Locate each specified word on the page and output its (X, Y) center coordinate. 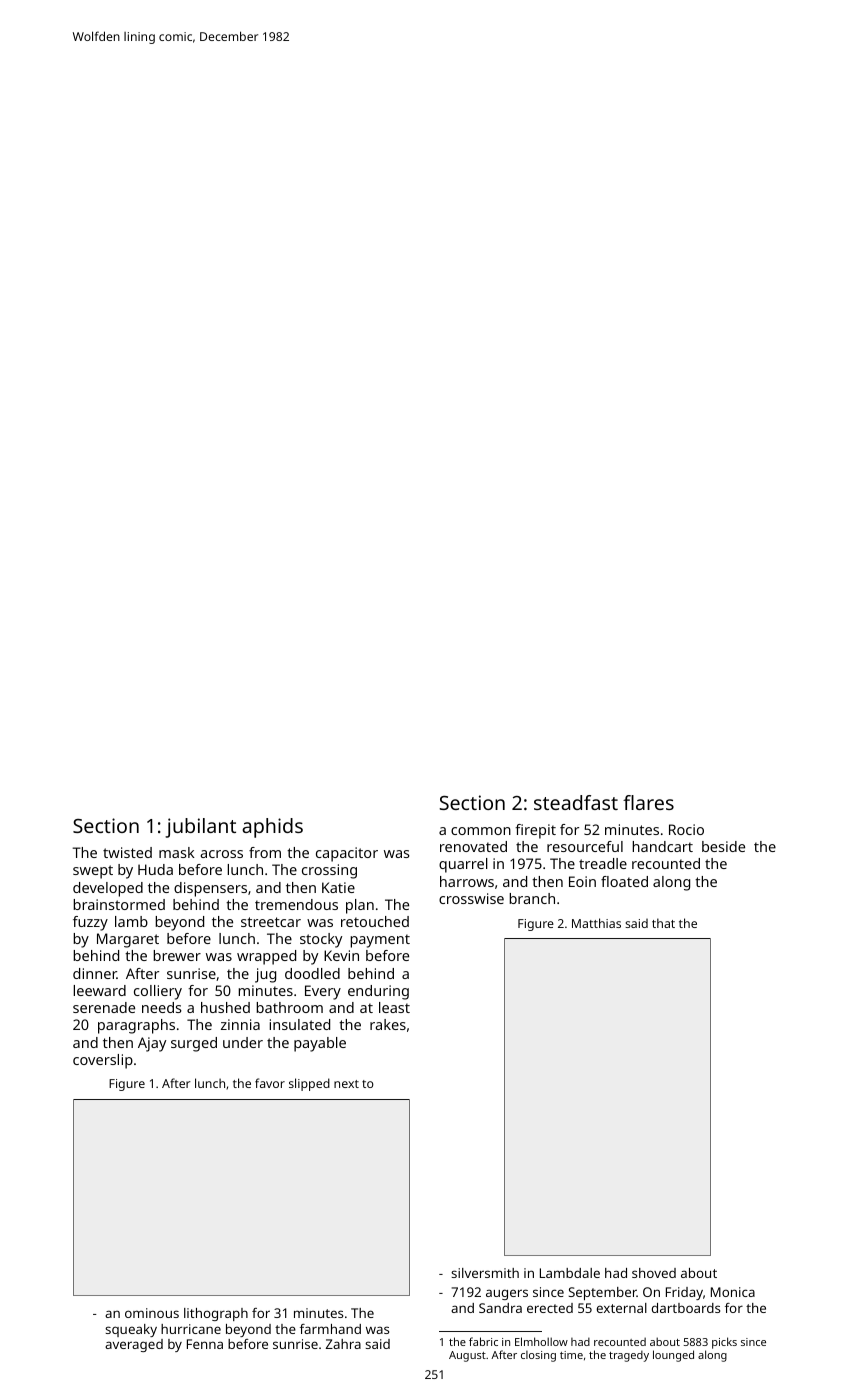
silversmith (485, 1273)
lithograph (216, 1314)
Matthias (596, 923)
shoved (654, 1273)
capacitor (347, 854)
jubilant (200, 828)
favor (270, 1083)
